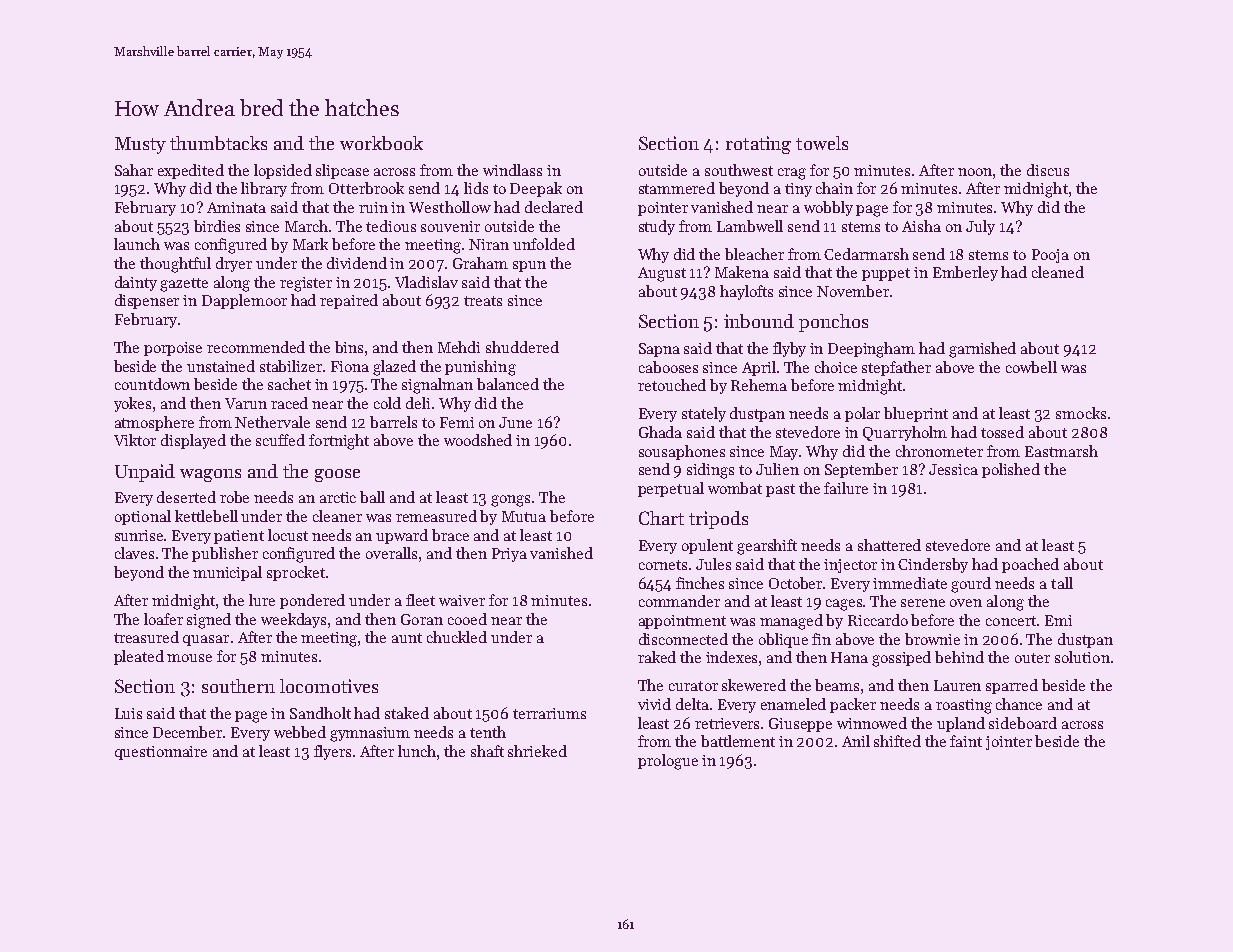  I want to click on stammered, so click(677, 188).
